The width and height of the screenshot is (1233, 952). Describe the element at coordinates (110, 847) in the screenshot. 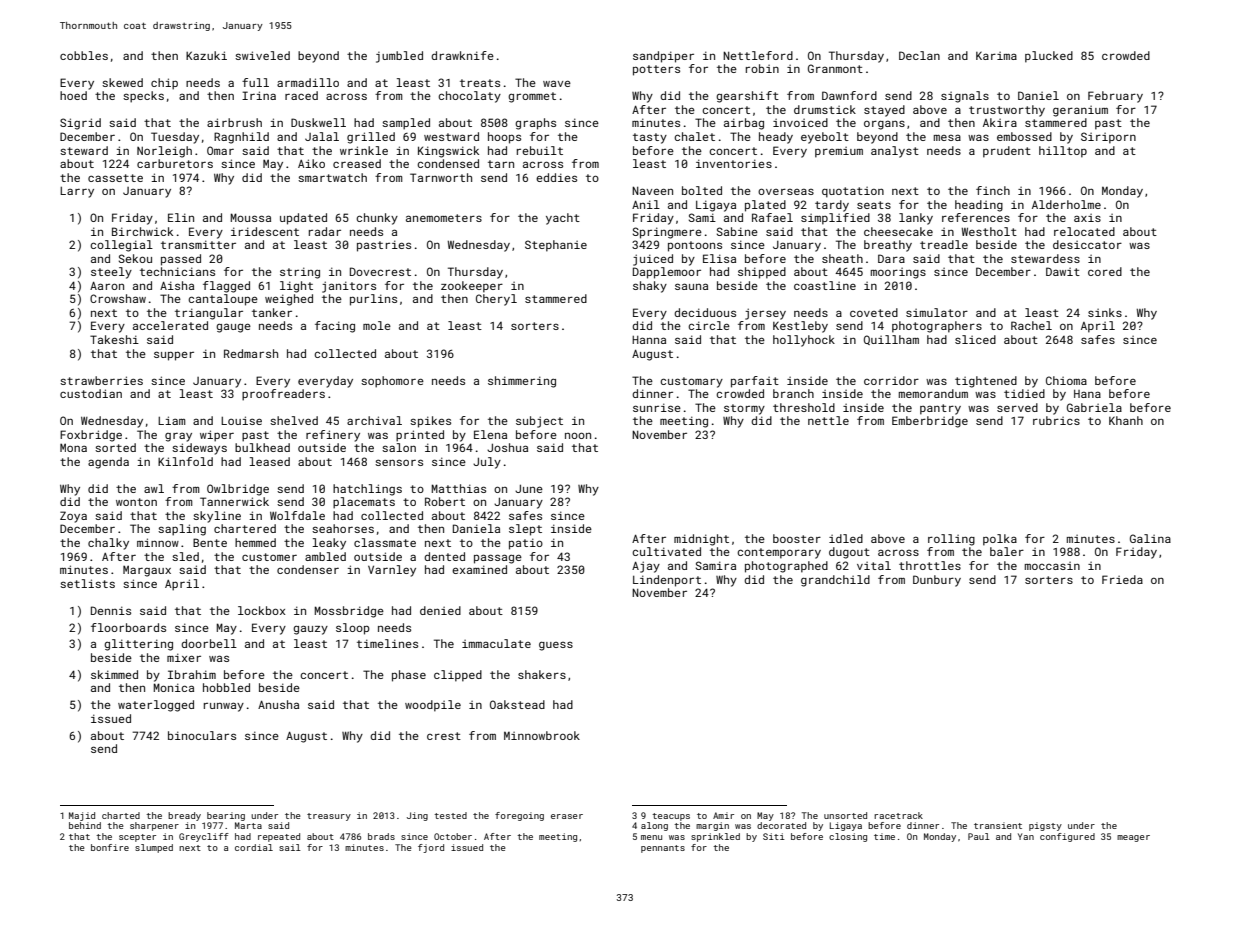

I see `bonfire` at that location.
